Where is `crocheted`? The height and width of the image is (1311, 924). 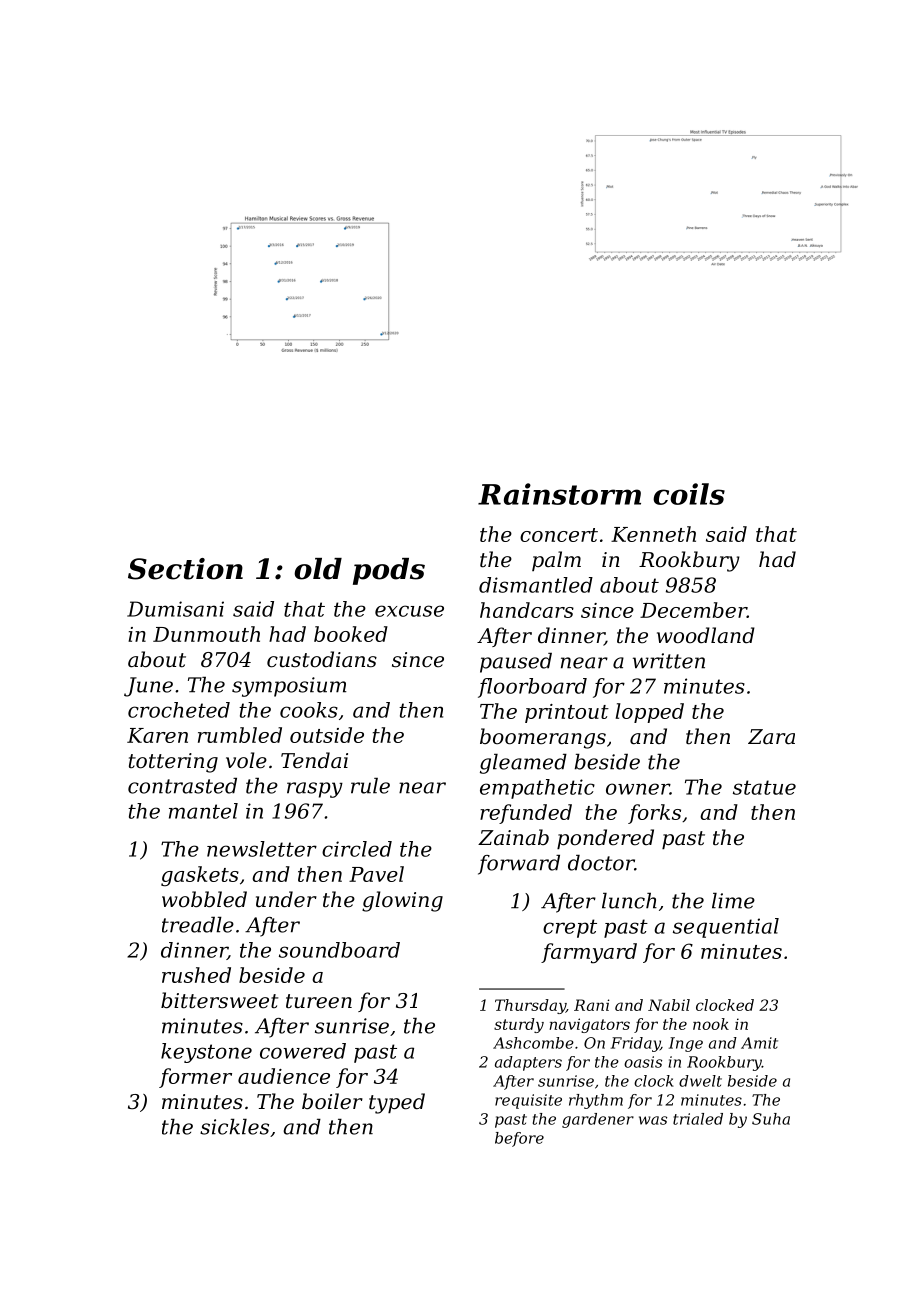
crocheted is located at coordinates (179, 710).
